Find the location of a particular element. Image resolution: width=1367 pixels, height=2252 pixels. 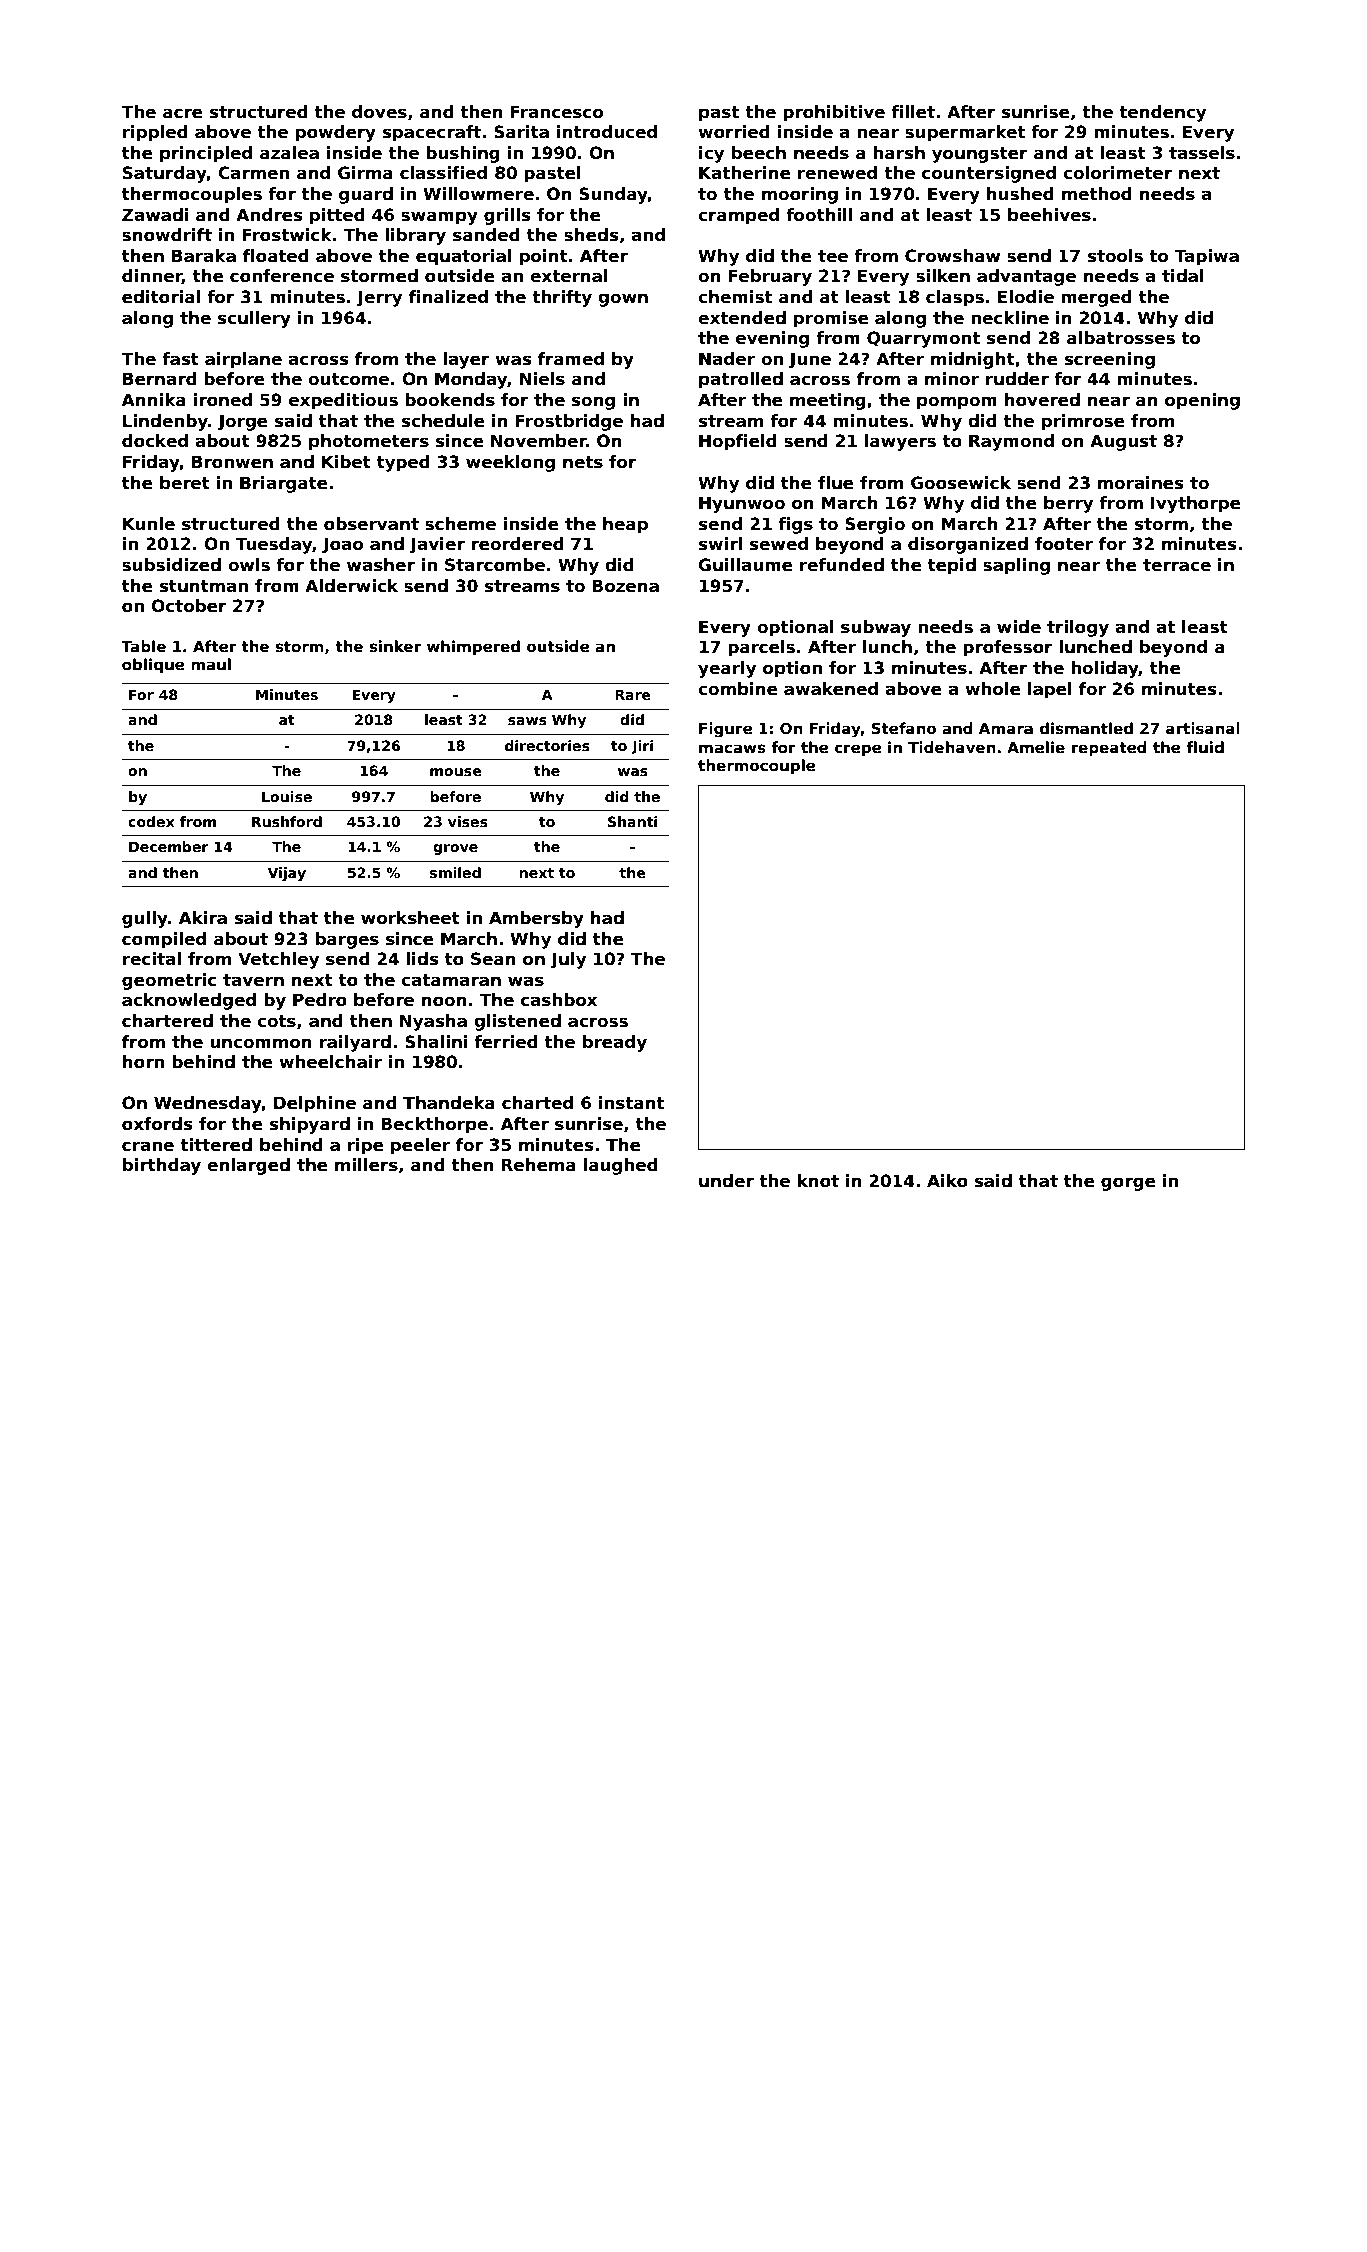

Amelie is located at coordinates (1036, 747).
